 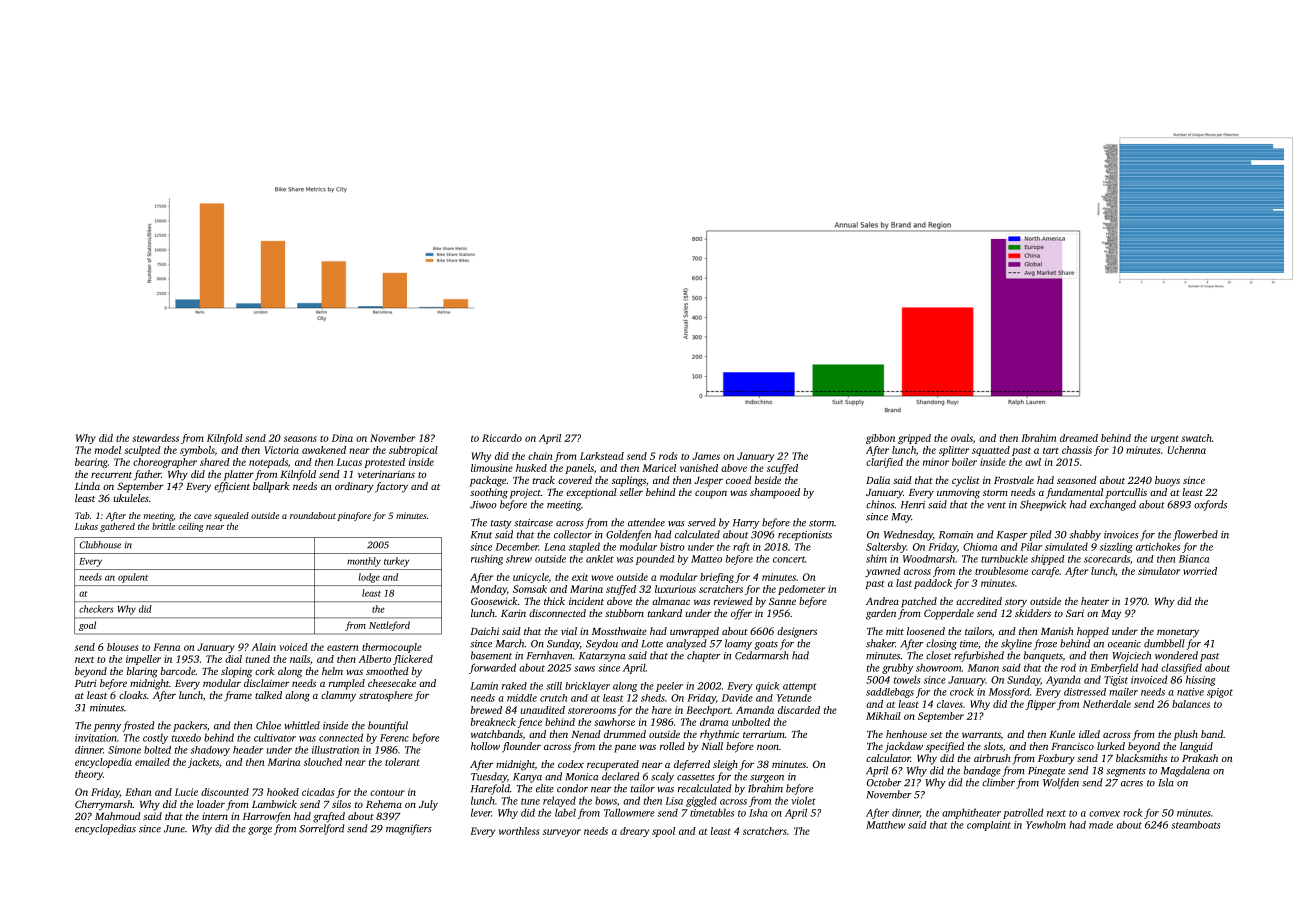 What do you see at coordinates (96, 609) in the screenshot?
I see `checkers` at bounding box center [96, 609].
